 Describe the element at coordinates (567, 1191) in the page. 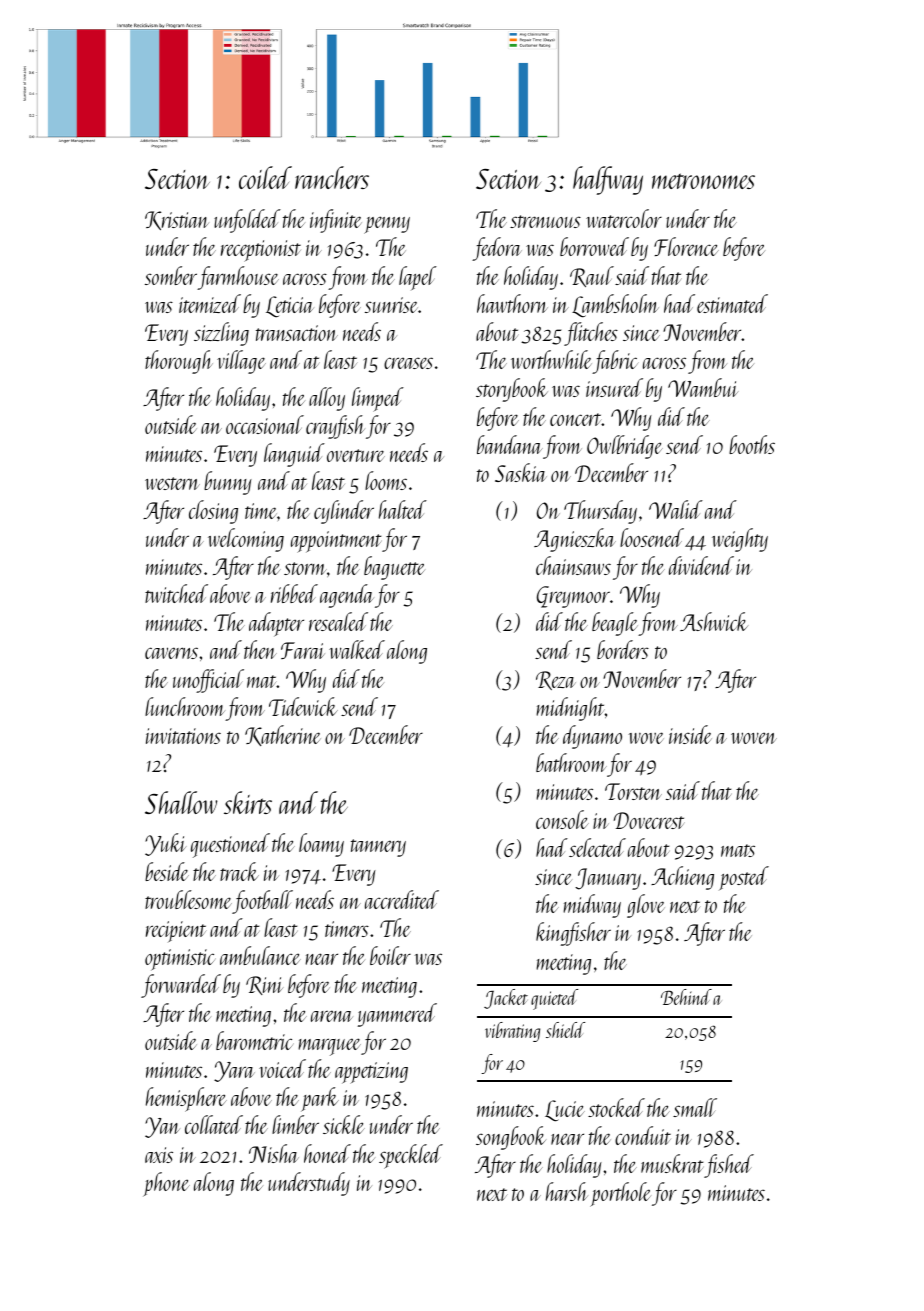

I see `harsh` at that location.
